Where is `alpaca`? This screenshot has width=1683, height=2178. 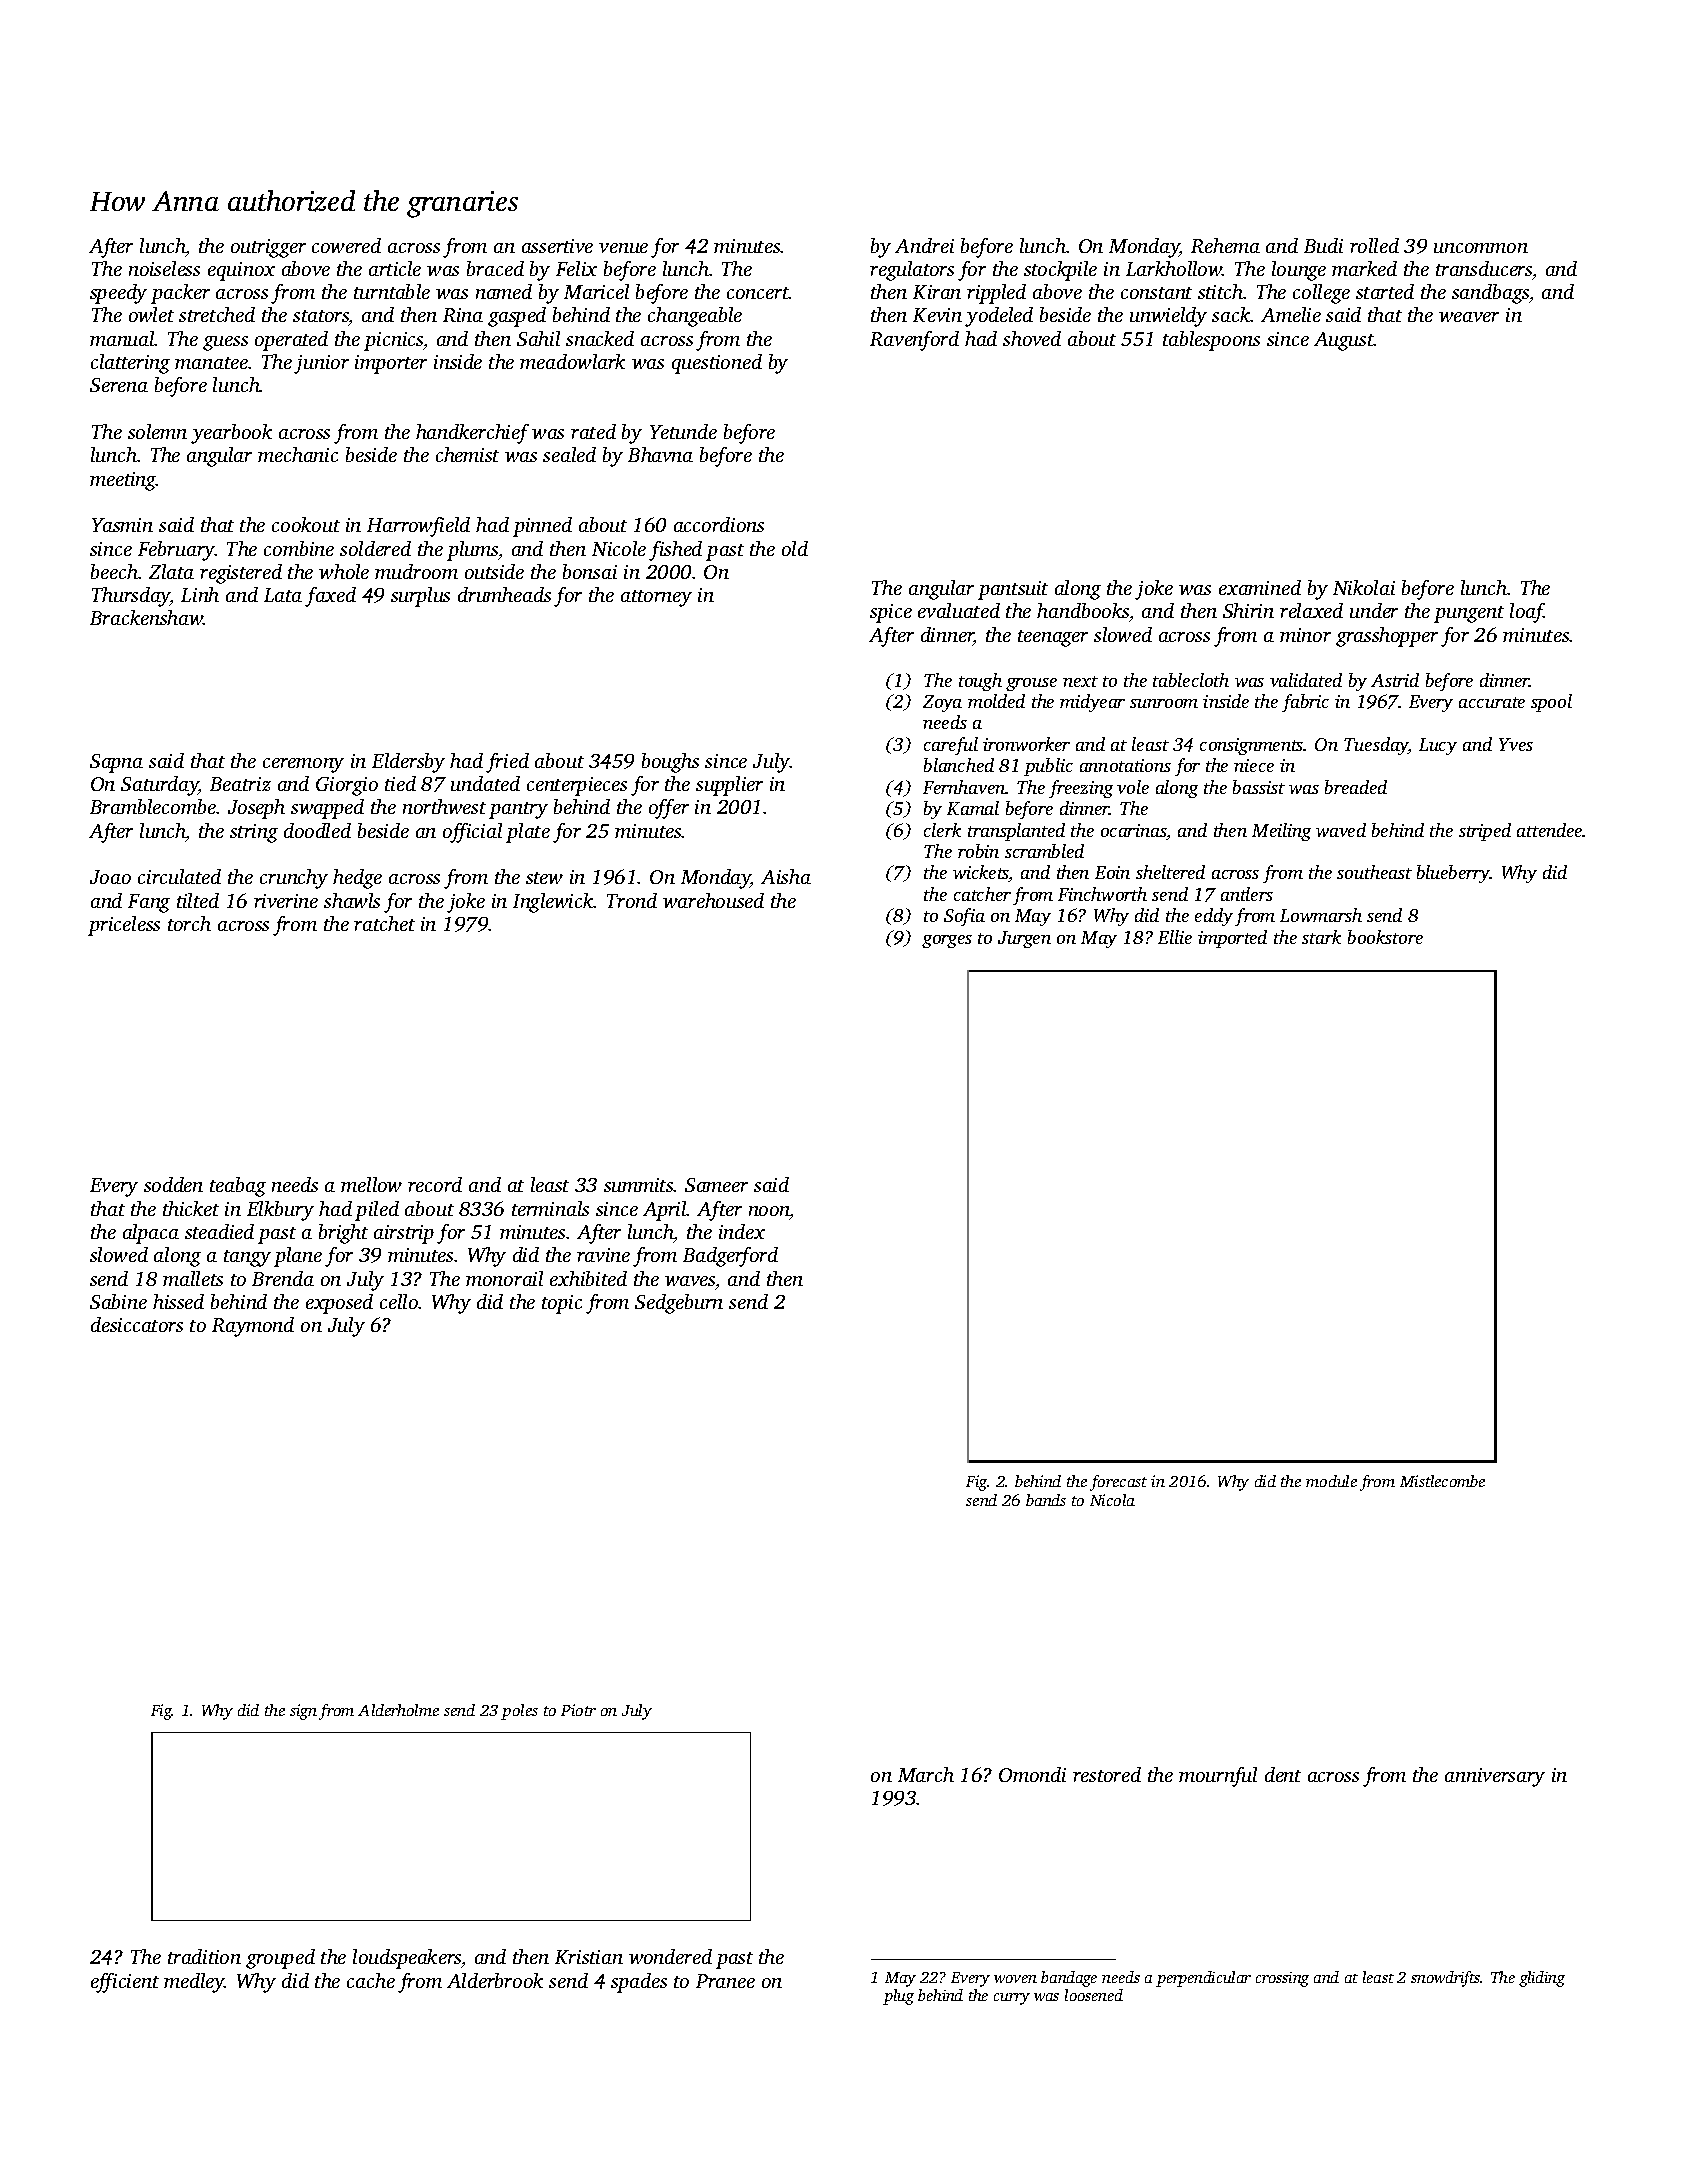 alpaca is located at coordinates (151, 1234).
